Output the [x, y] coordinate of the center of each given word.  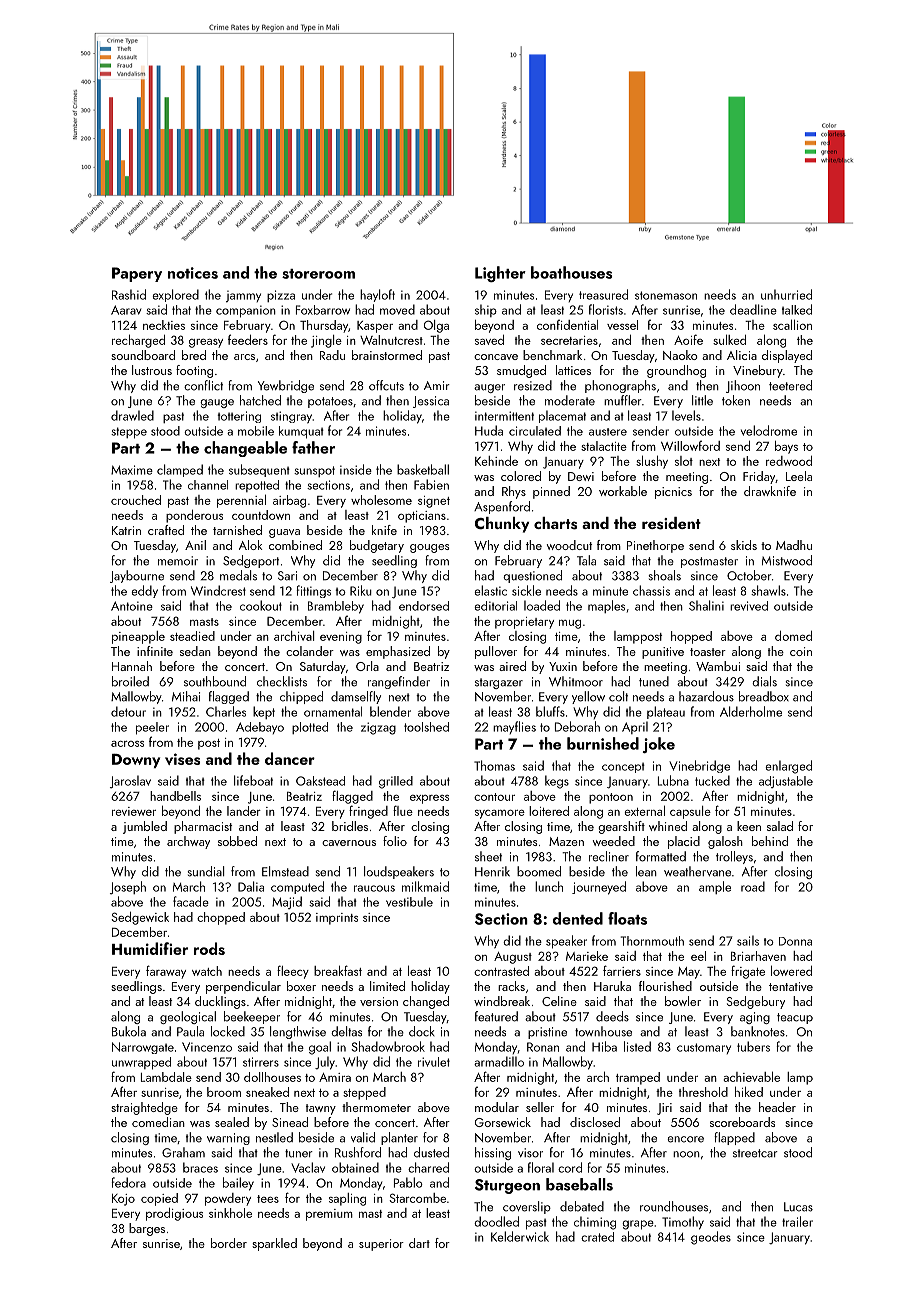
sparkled [274, 1244]
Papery [137, 274]
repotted [257, 486]
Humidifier [150, 948]
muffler [623, 400]
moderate [570, 400]
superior [381, 1245]
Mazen [566, 841]
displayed [787, 356]
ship [486, 310]
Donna [795, 941]
